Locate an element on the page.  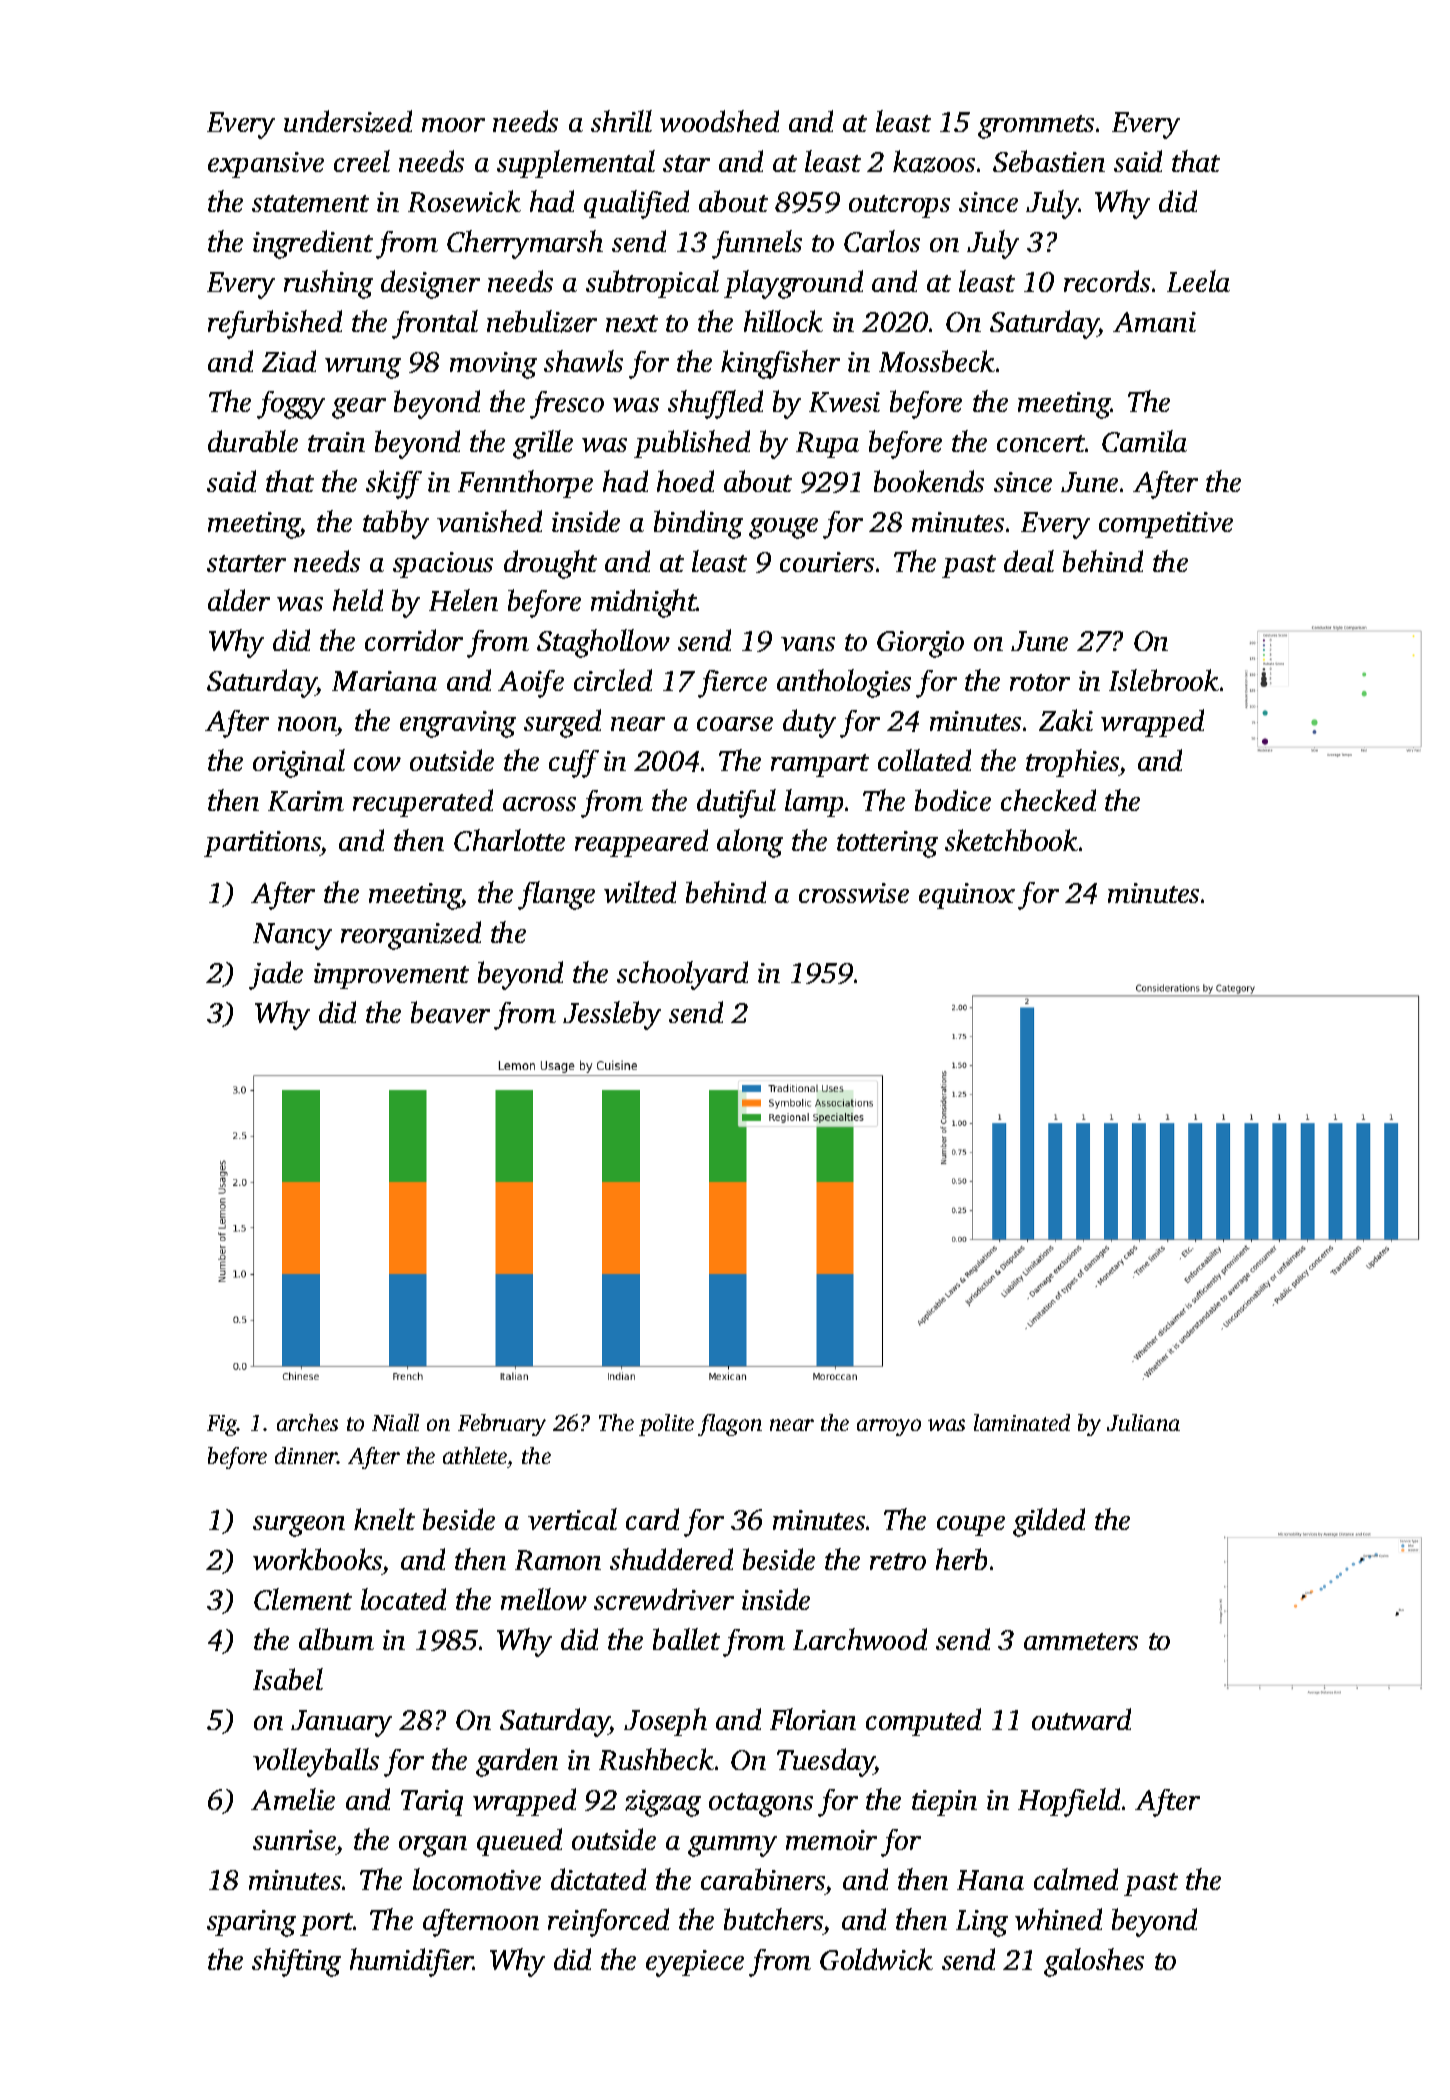
hillock is located at coordinates (783, 321).
